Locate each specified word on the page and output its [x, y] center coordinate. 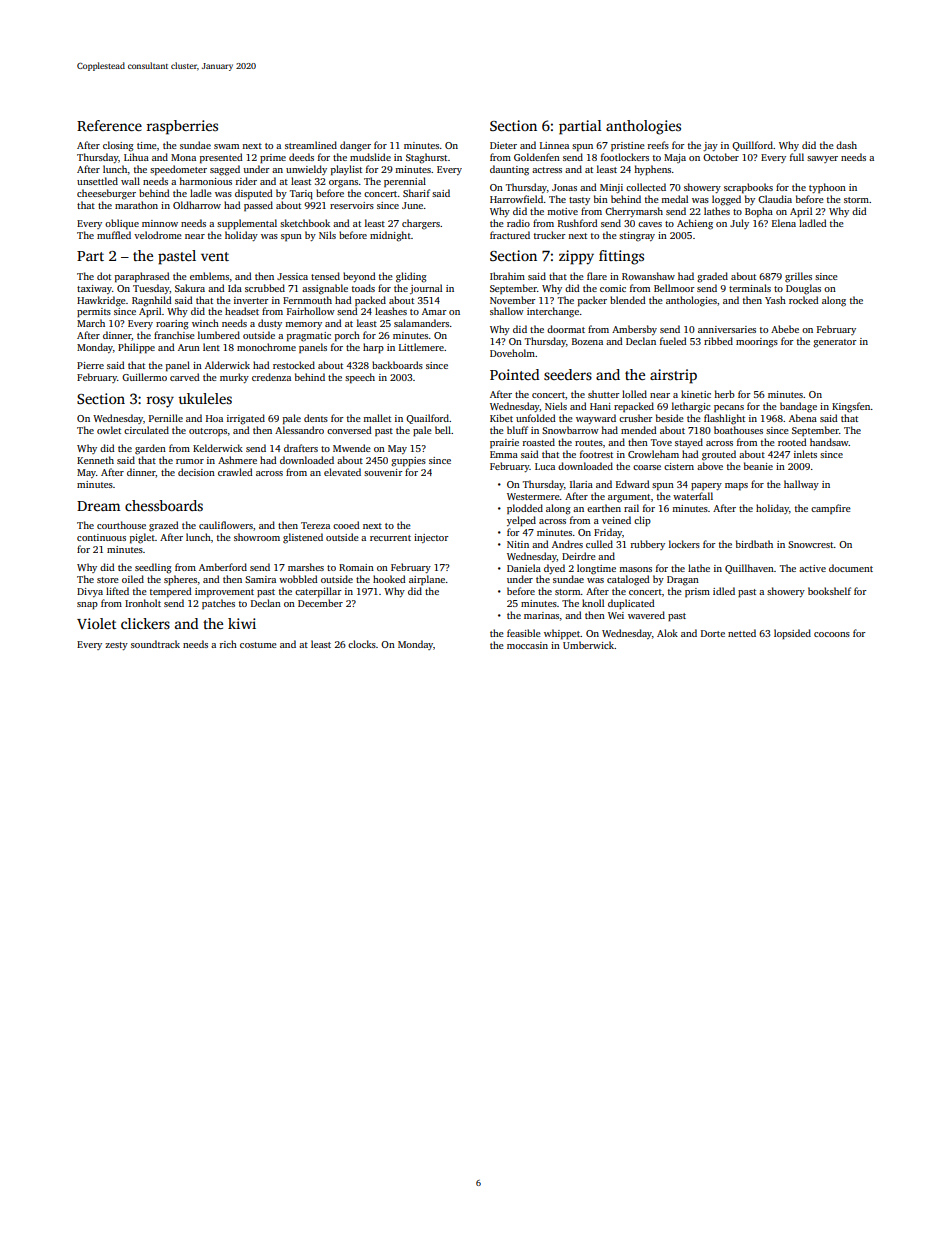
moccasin [527, 645]
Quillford [752, 146]
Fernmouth [307, 300]
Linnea [554, 145]
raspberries [182, 127]
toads [363, 288]
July [739, 224]
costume [258, 645]
